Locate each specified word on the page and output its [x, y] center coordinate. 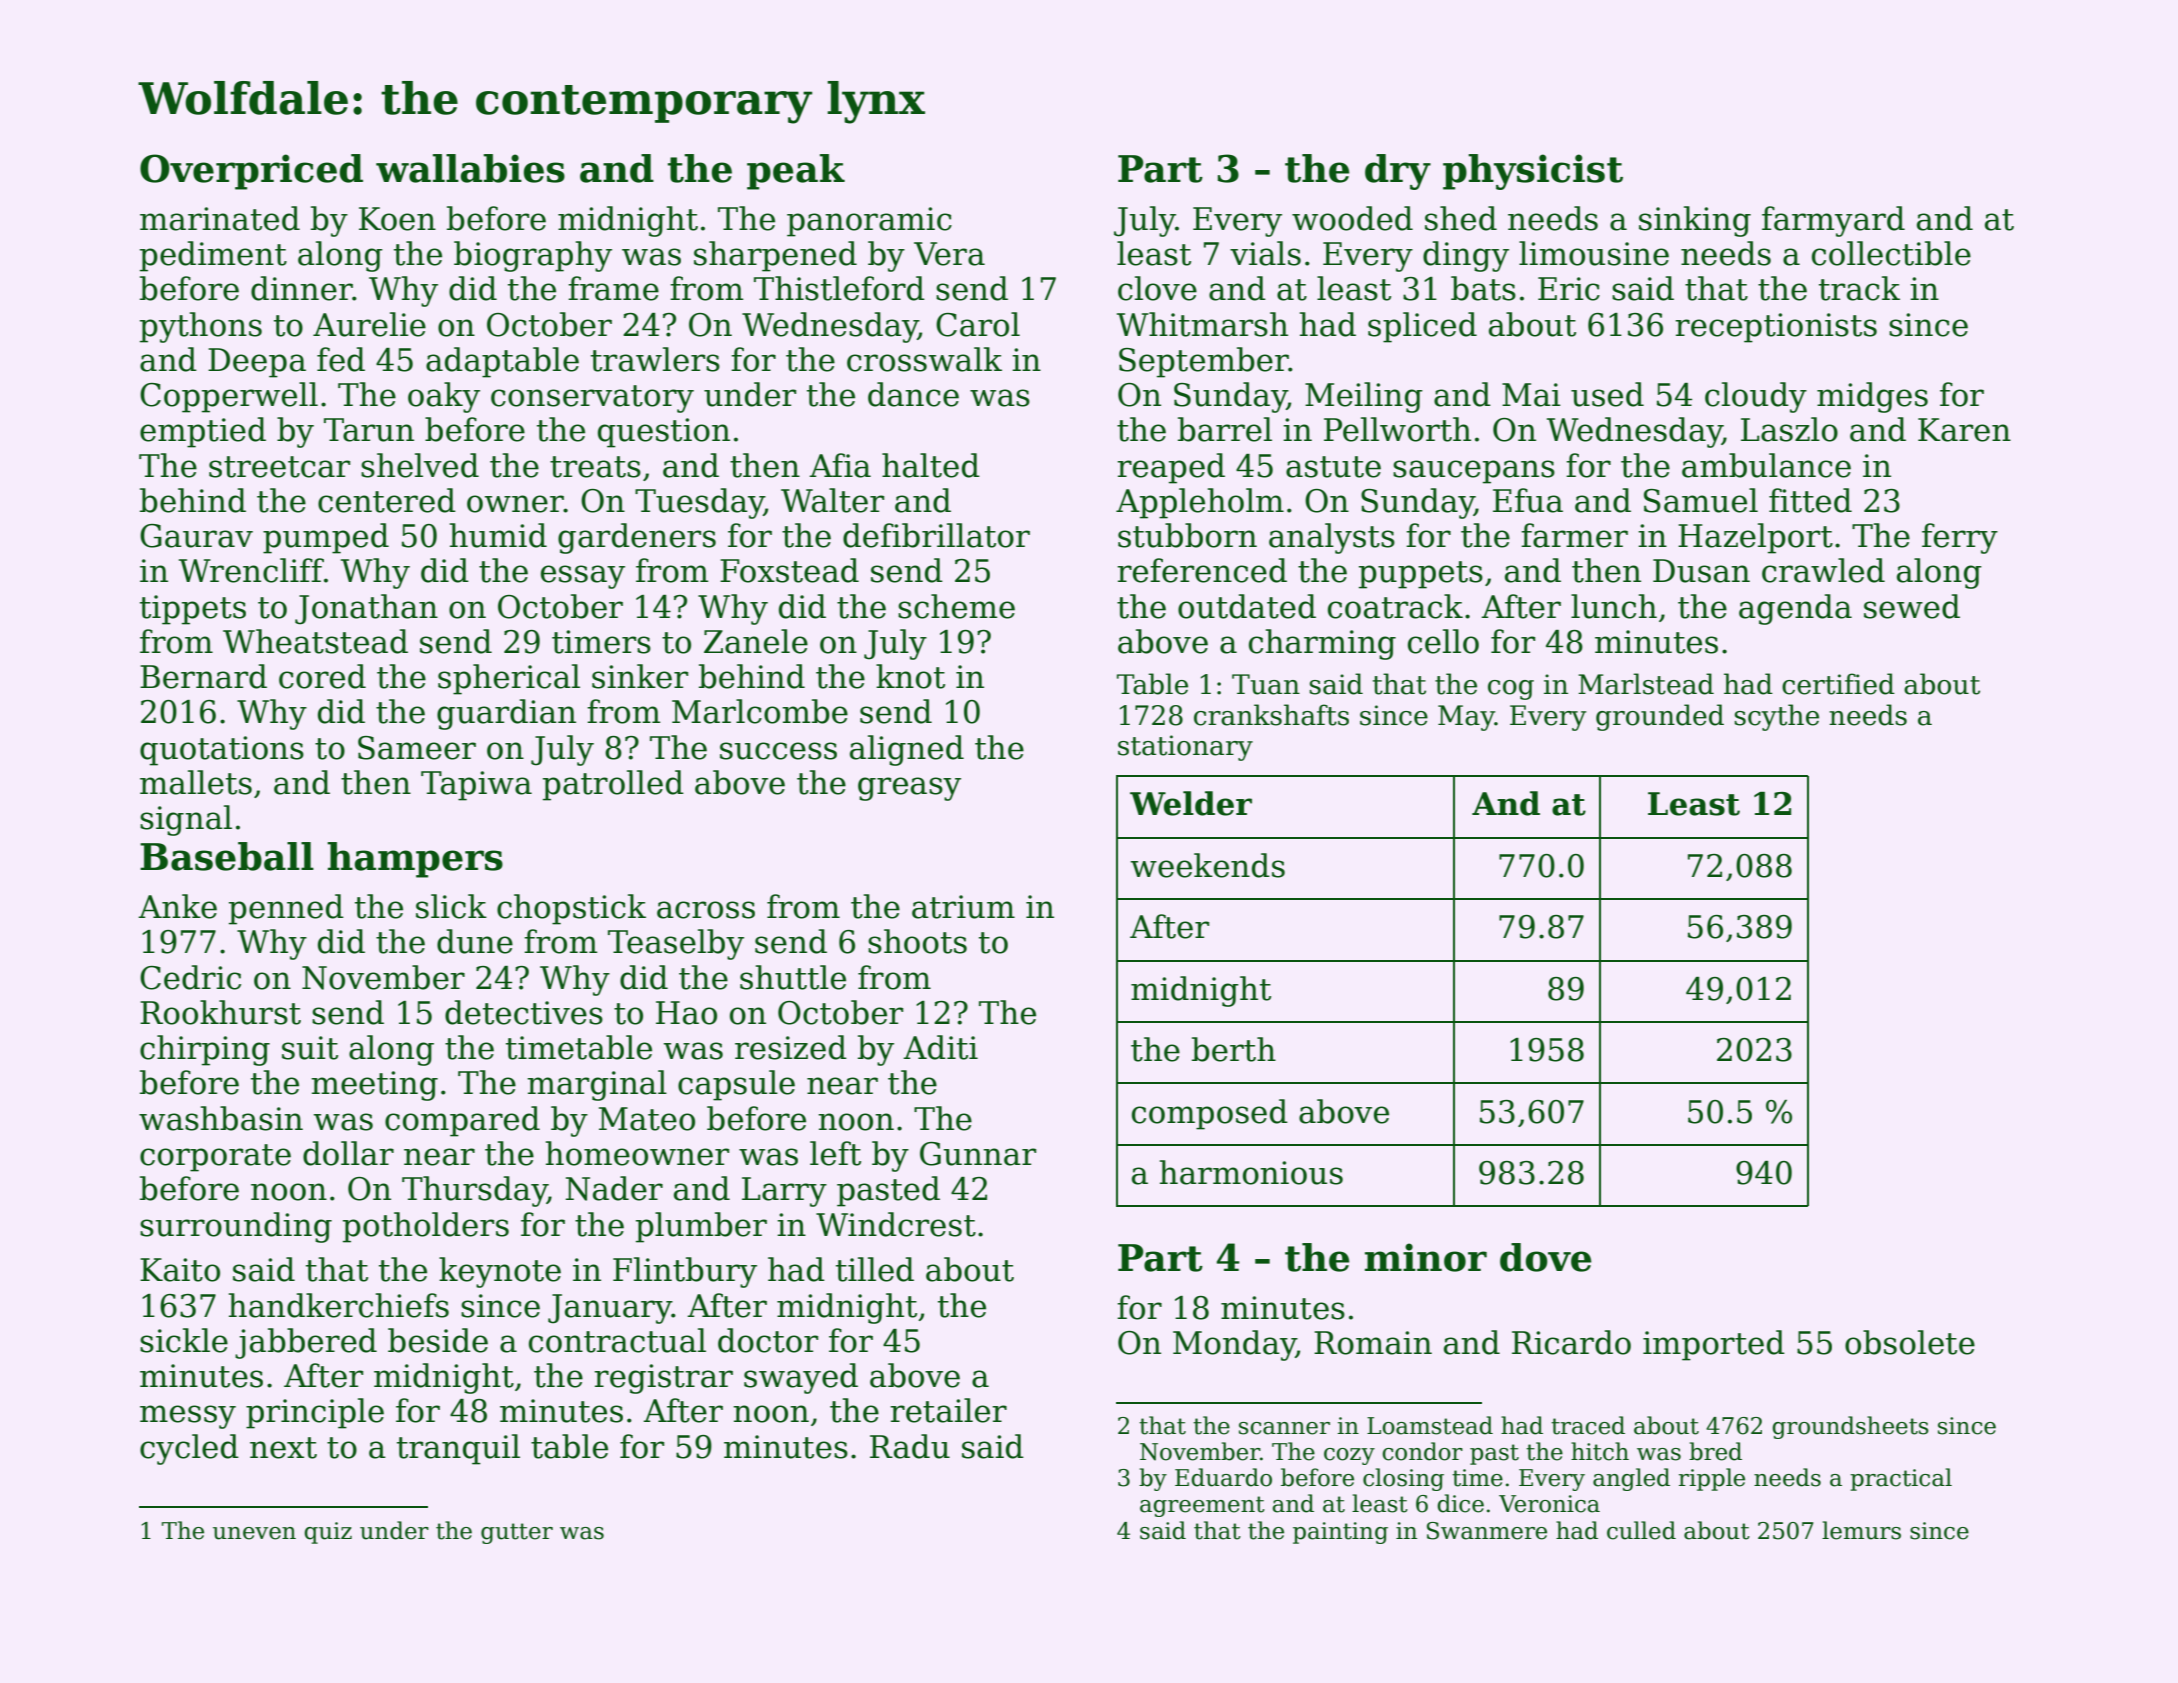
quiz [328, 1533]
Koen [397, 219]
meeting [374, 1086]
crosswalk [924, 359]
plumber [701, 1227]
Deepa [257, 363]
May [1466, 718]
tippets [193, 610]
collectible [1891, 253]
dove [1546, 1257]
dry [1398, 172]
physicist [1533, 172]
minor [1426, 1257]
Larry [784, 1192]
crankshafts [1271, 715]
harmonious [1251, 1172]
